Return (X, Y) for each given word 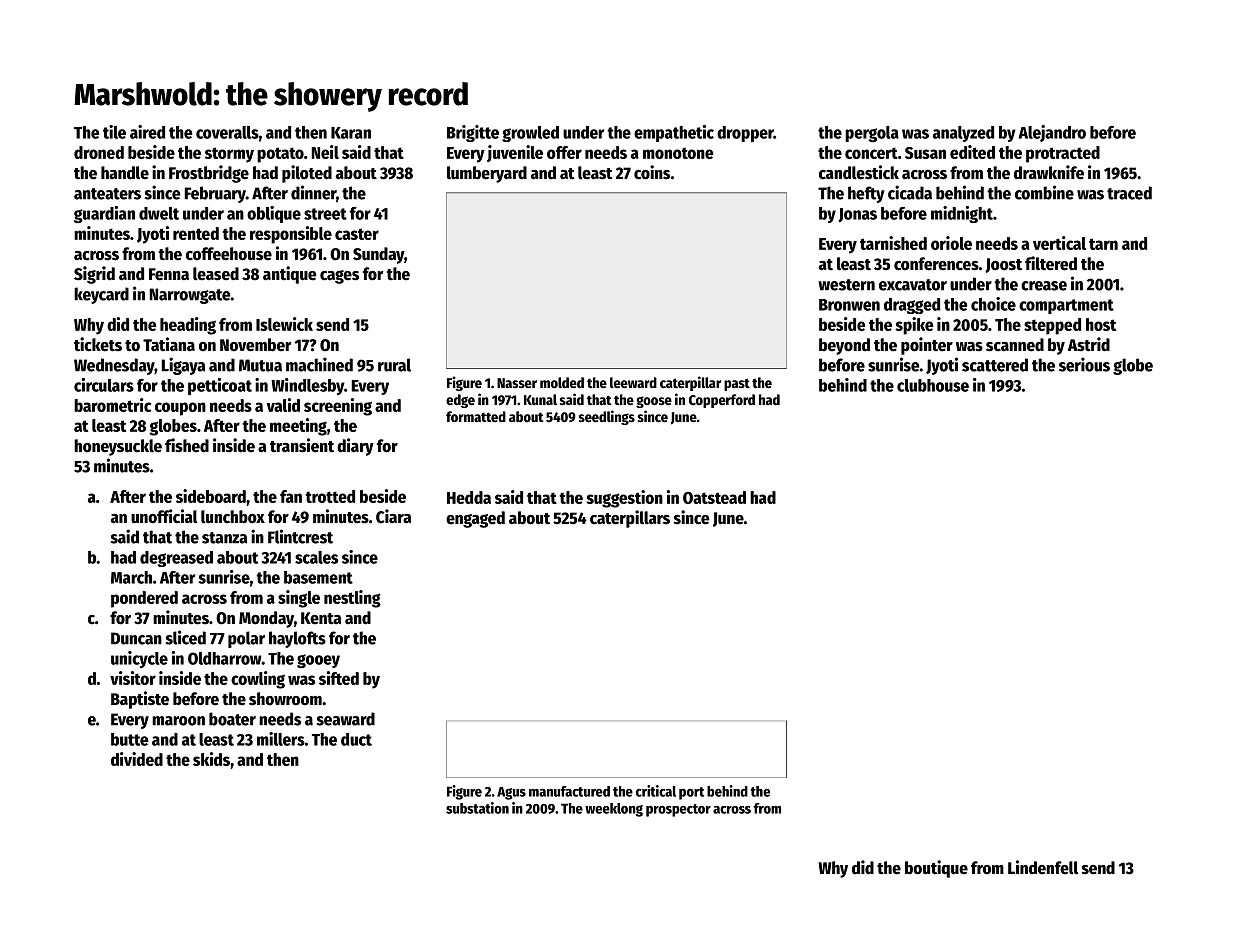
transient (302, 445)
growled (530, 134)
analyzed (963, 134)
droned (99, 152)
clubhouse (933, 385)
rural (394, 365)
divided (137, 759)
